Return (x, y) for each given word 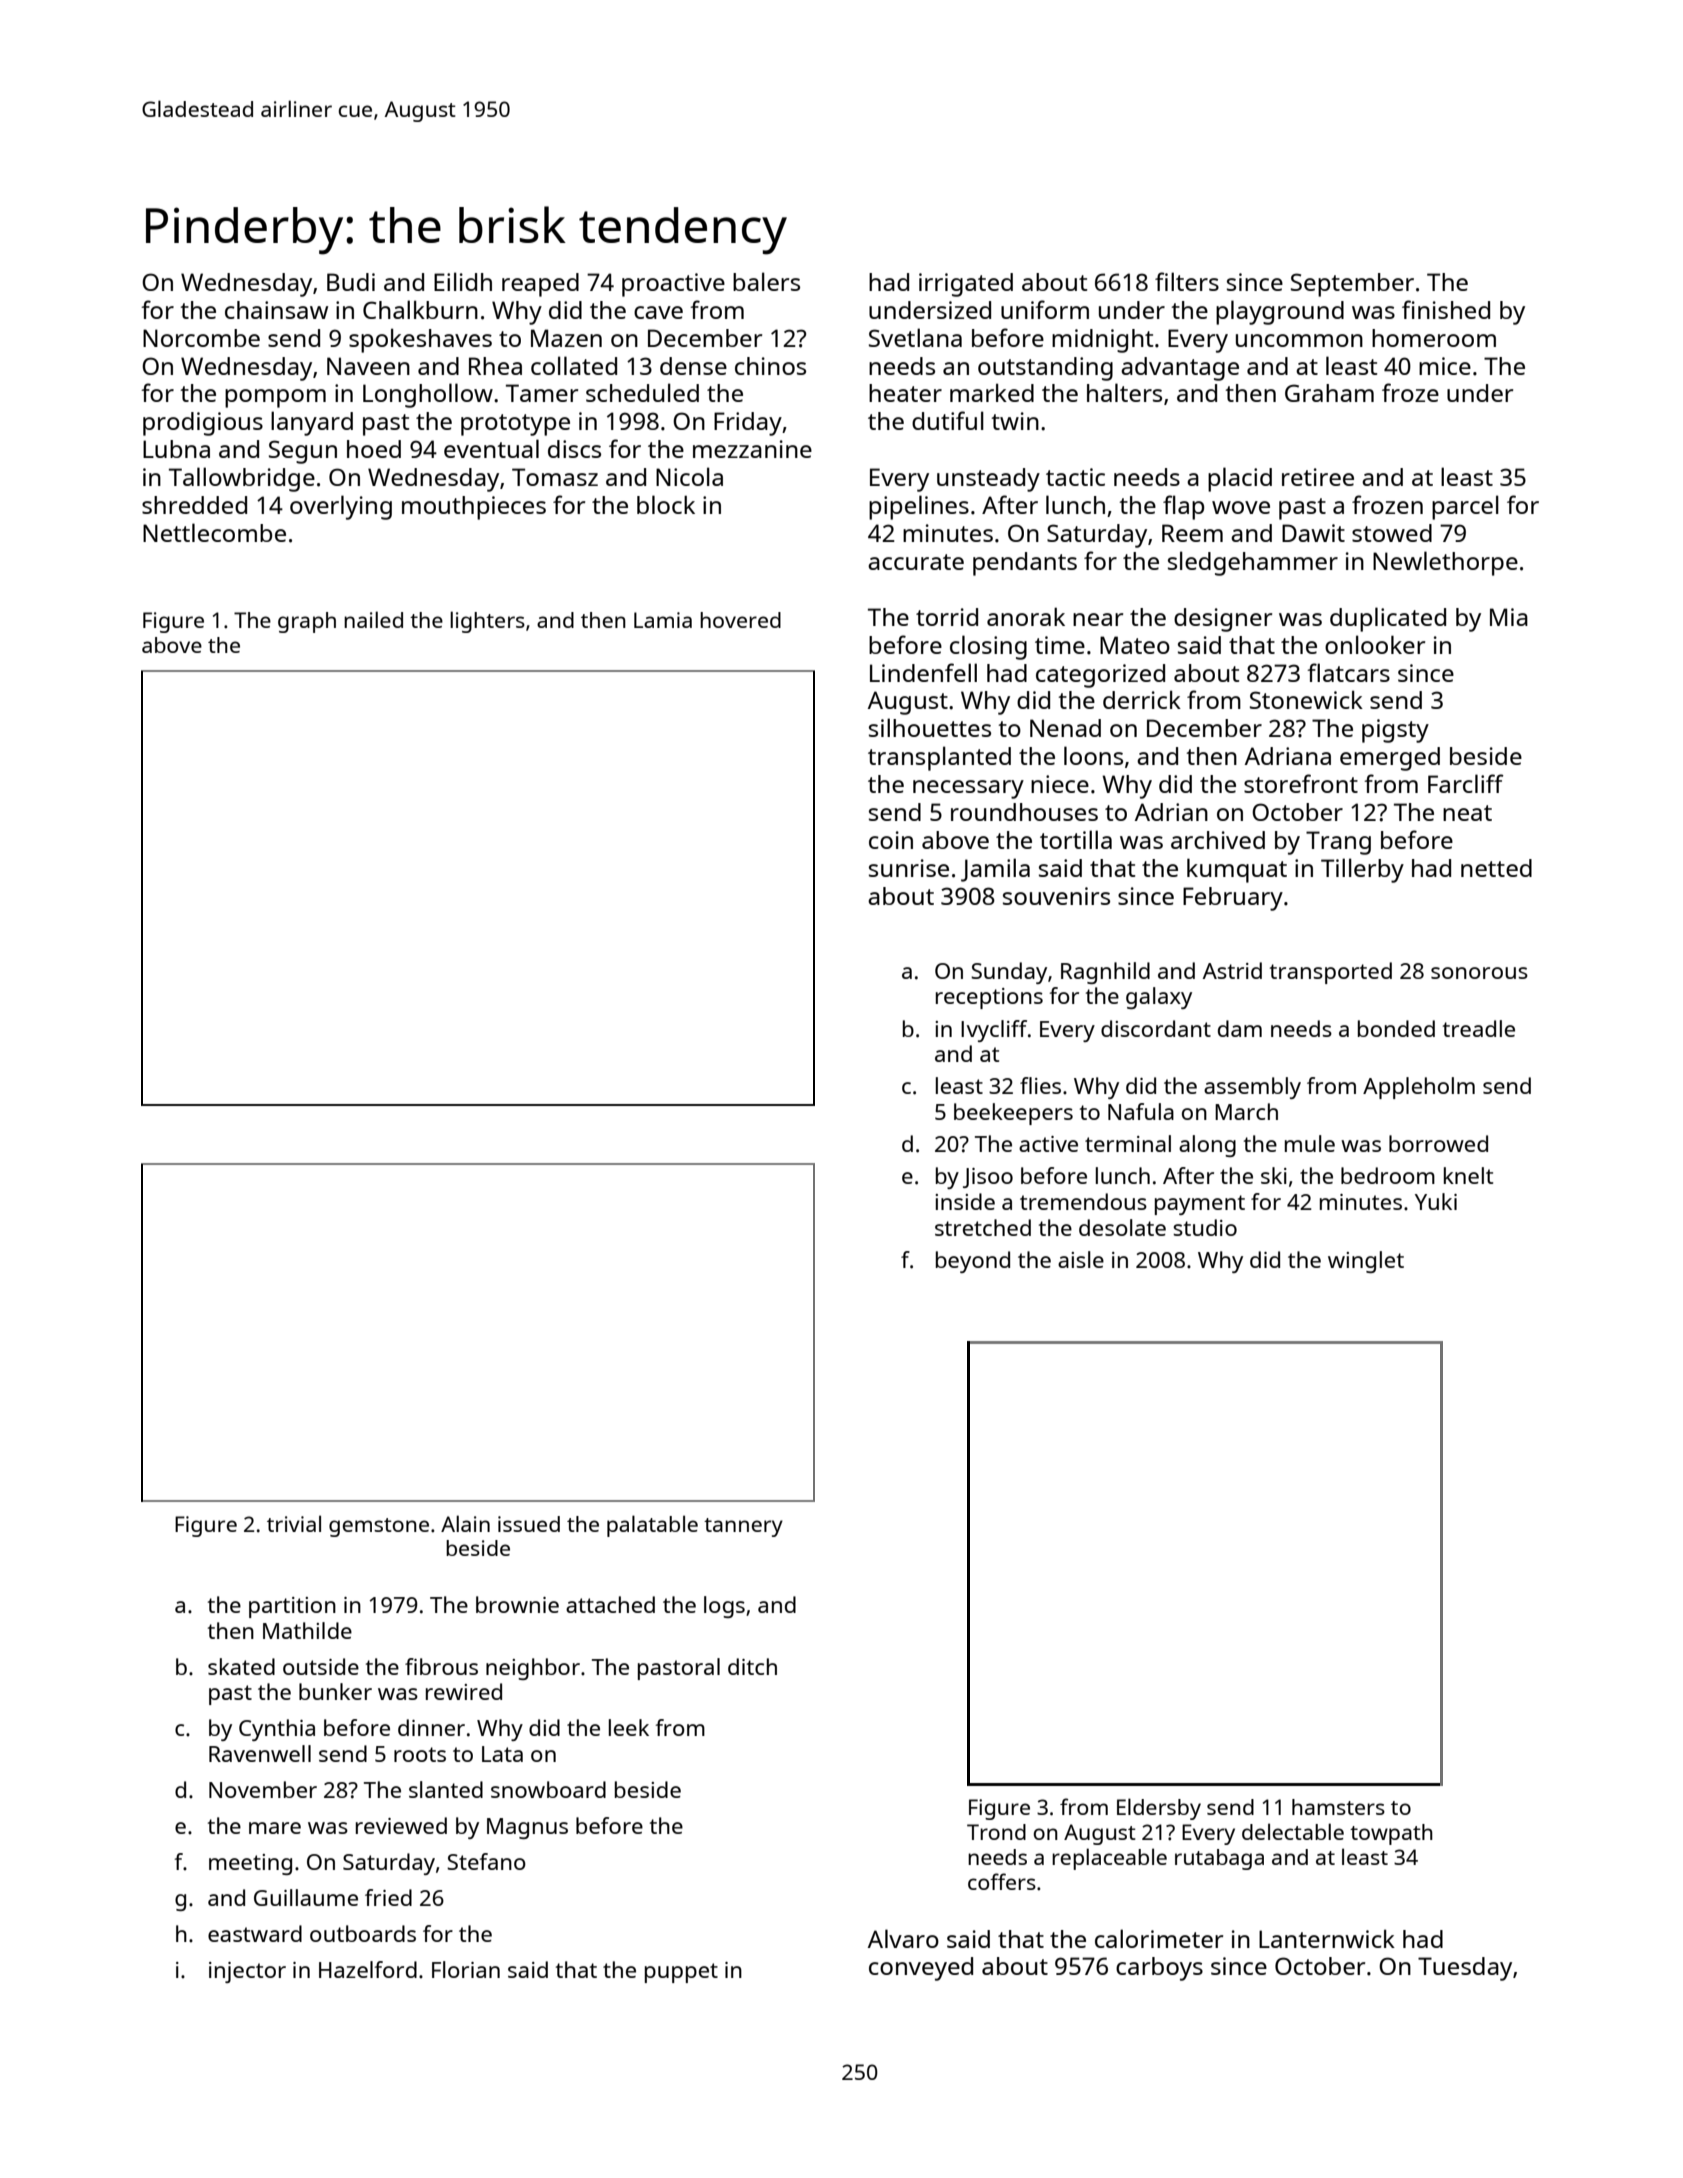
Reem (1192, 533)
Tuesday (1465, 1969)
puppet (681, 1973)
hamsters (1338, 1807)
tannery (743, 1527)
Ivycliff (994, 1031)
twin (1015, 421)
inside (965, 1201)
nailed (373, 619)
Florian (466, 1969)
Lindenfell (923, 672)
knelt (1468, 1175)
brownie (517, 1604)
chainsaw (276, 310)
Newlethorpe (1445, 563)
